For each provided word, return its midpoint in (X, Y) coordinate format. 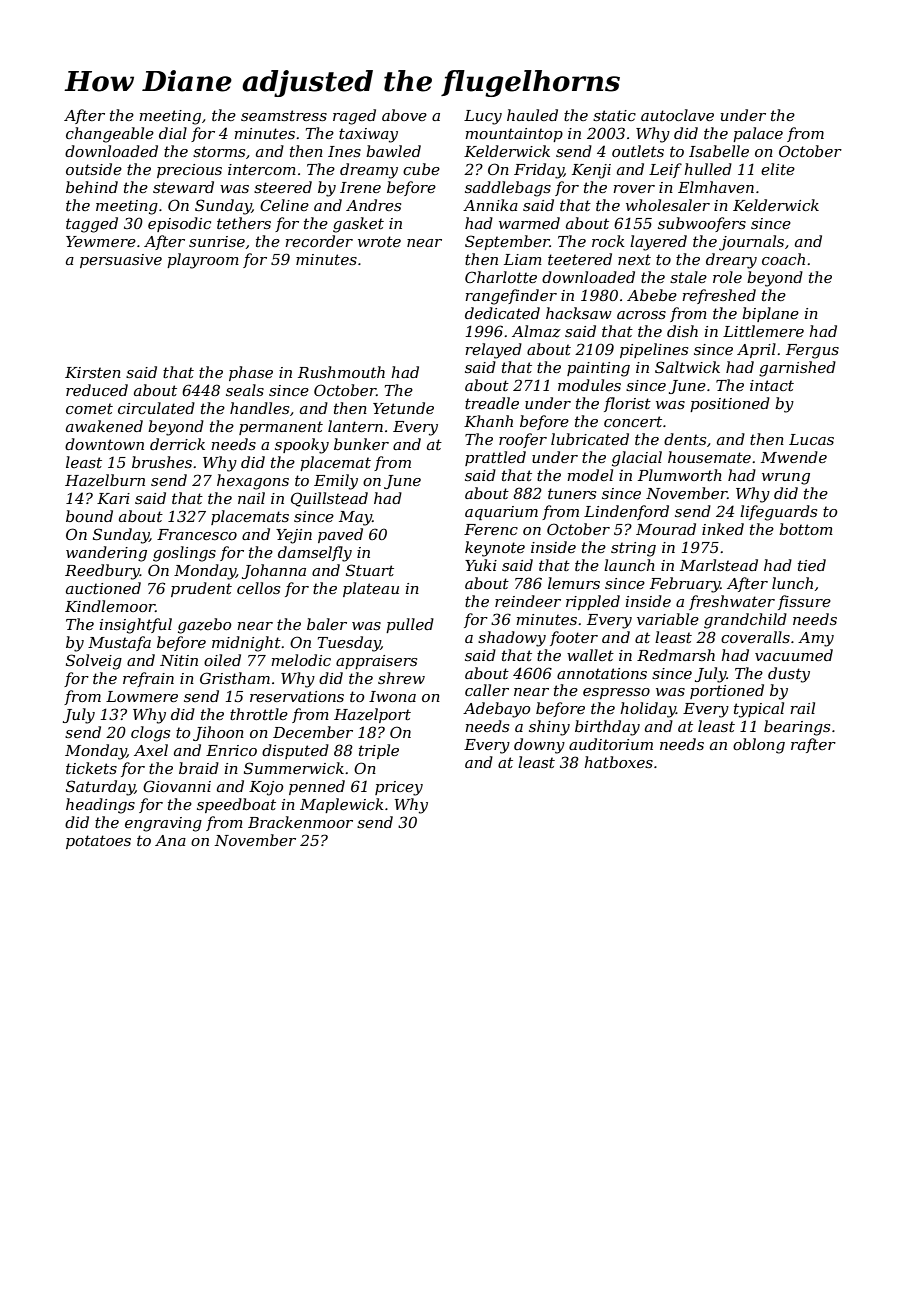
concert (633, 421)
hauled (532, 115)
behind (92, 187)
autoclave (677, 115)
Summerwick (294, 768)
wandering (106, 554)
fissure (804, 602)
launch (629, 565)
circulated (156, 408)
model (590, 475)
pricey (399, 788)
